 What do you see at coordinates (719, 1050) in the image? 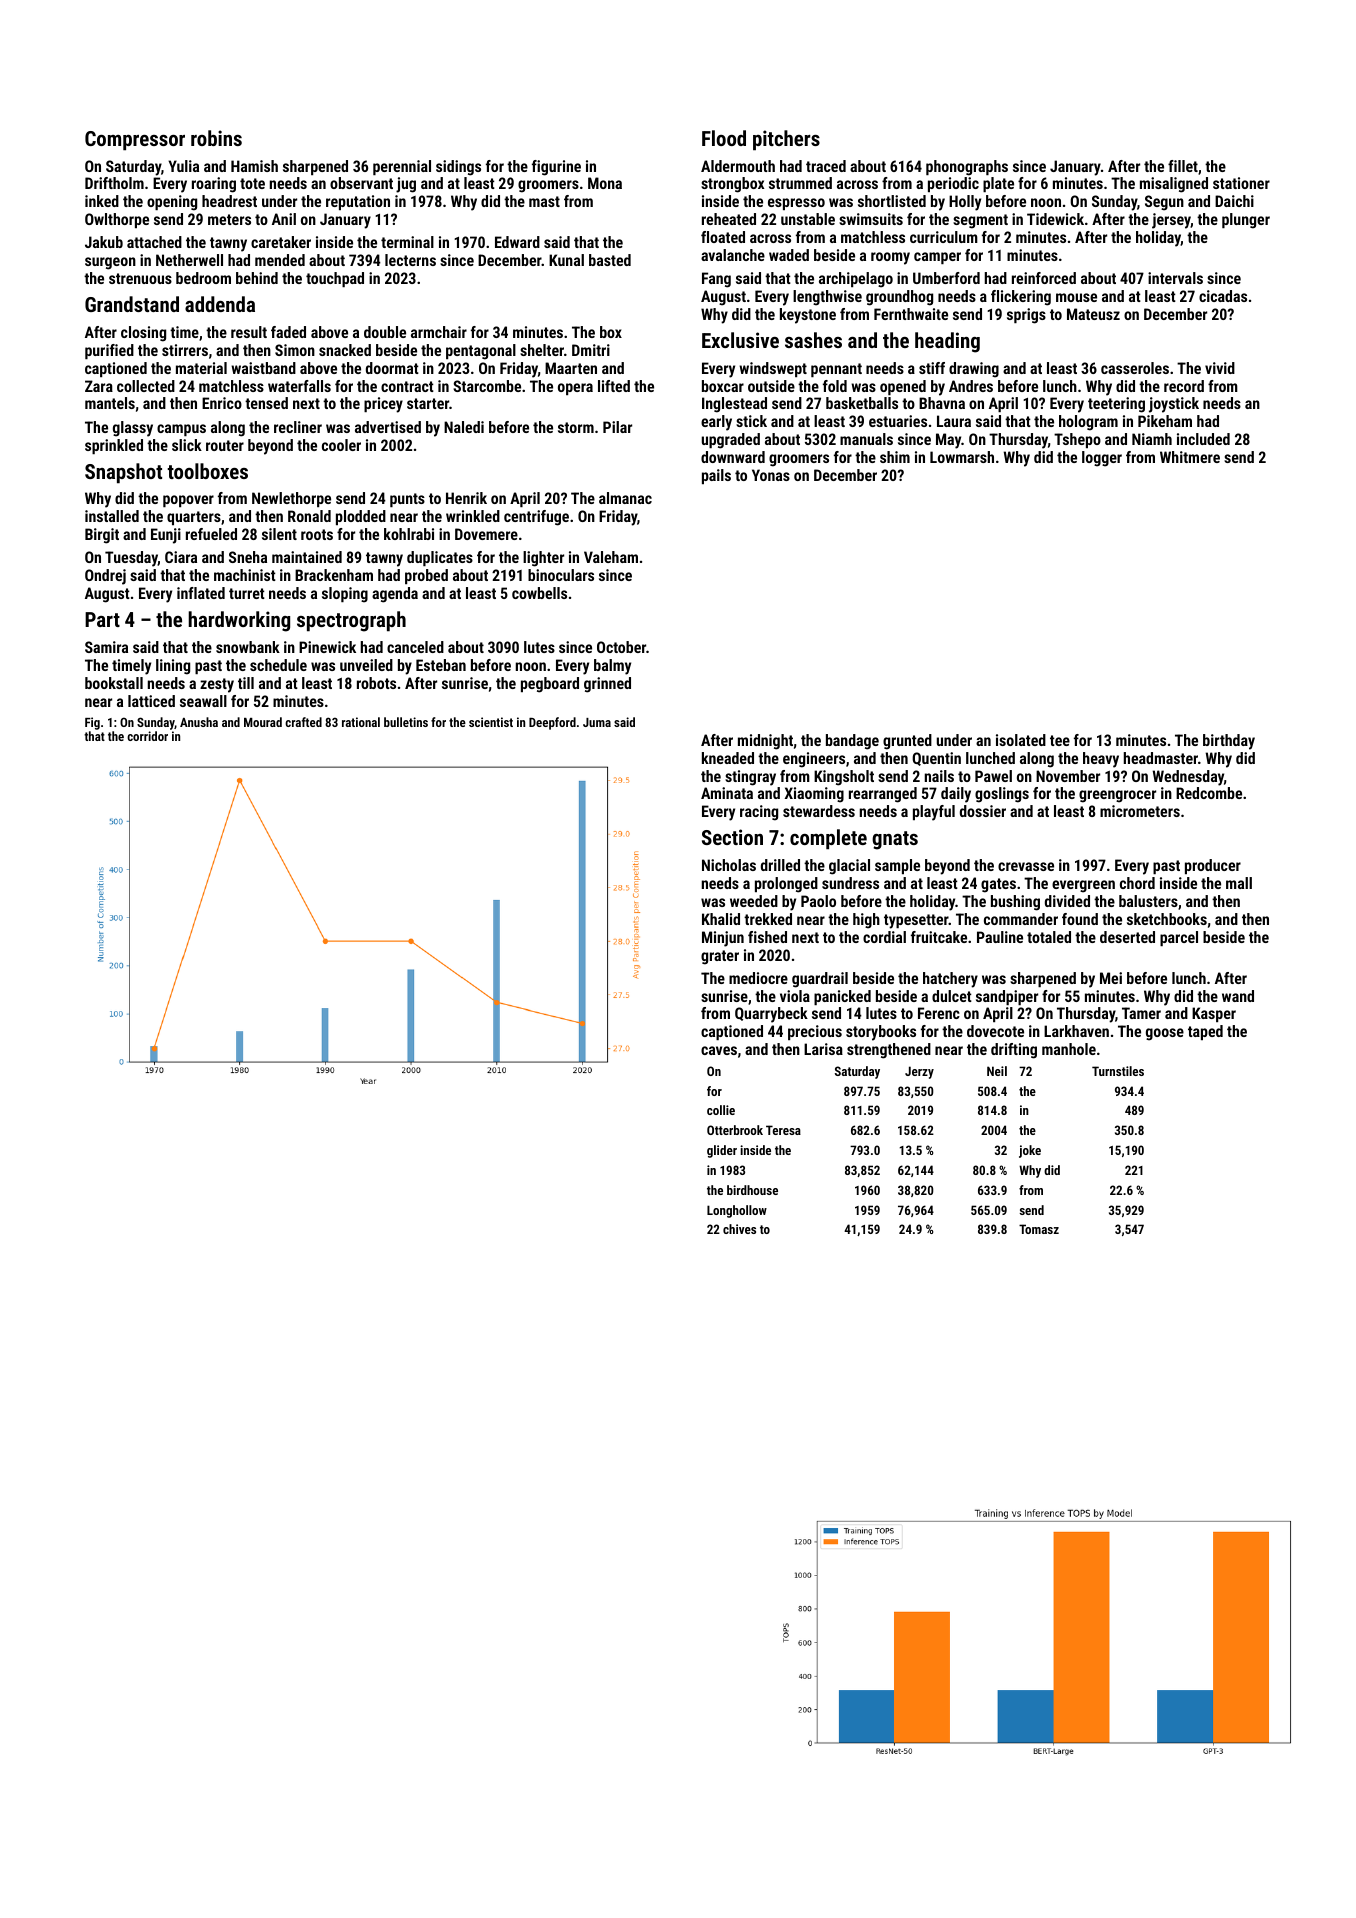
I see `caves` at bounding box center [719, 1050].
